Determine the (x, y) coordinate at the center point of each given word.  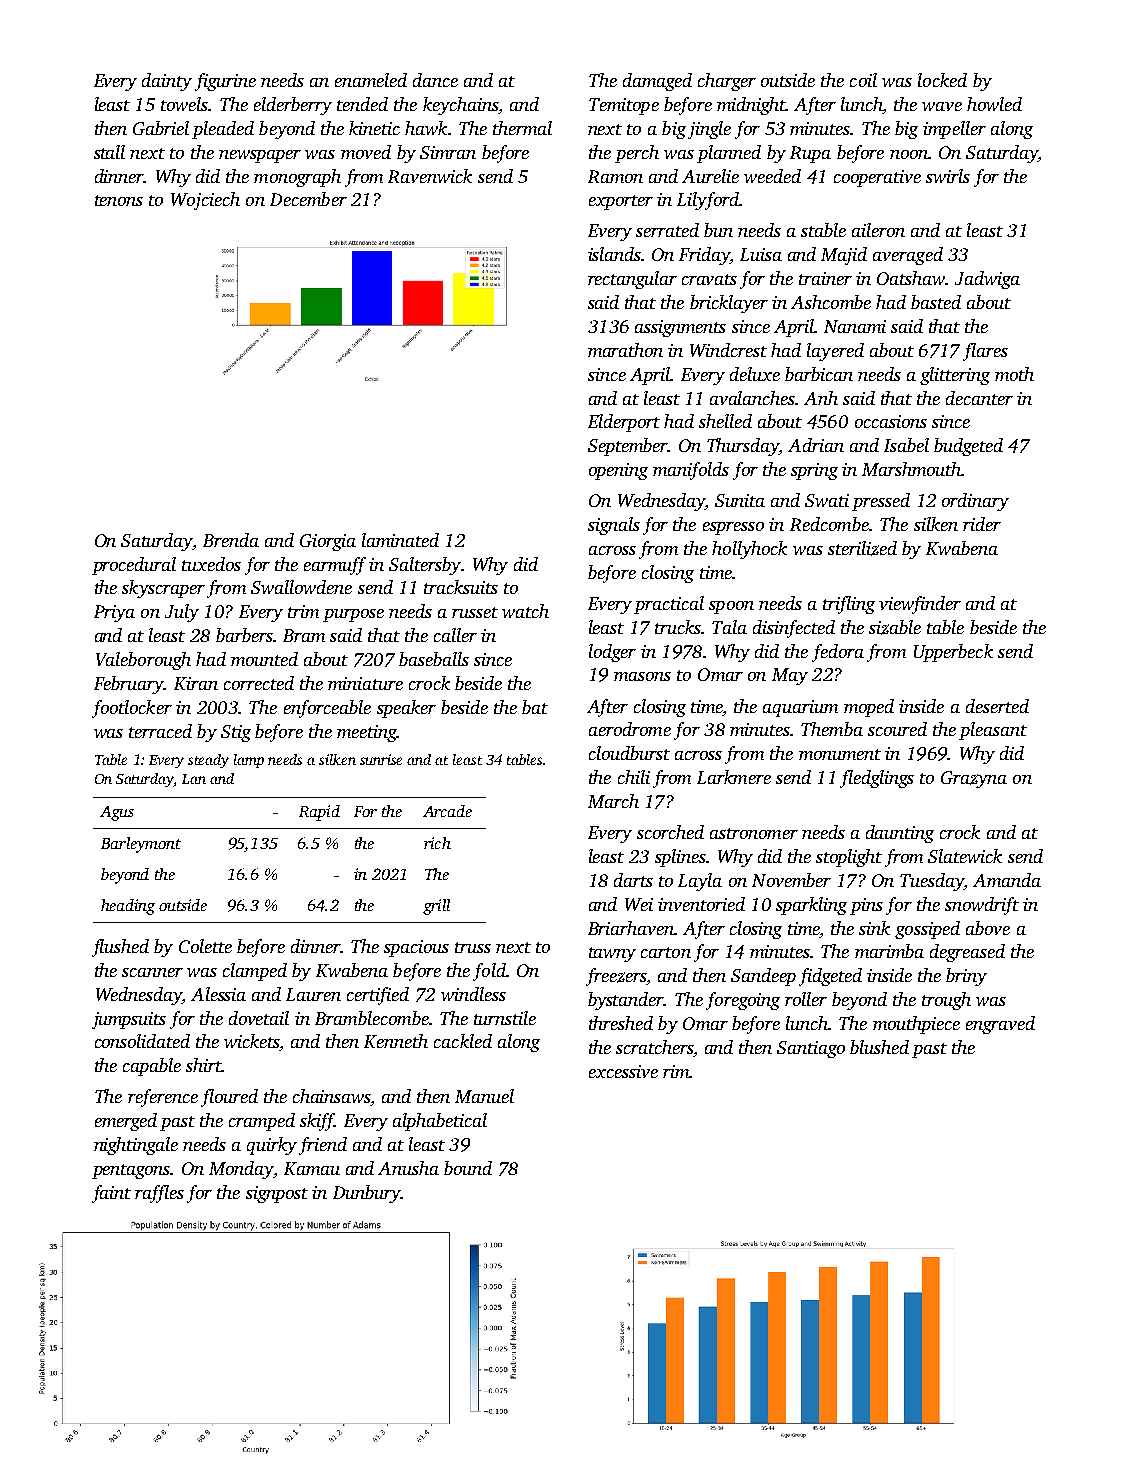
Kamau (312, 1168)
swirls (948, 176)
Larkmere (734, 777)
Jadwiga (987, 280)
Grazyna (974, 779)
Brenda (231, 540)
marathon (625, 350)
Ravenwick (430, 176)
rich (437, 843)
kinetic (374, 128)
